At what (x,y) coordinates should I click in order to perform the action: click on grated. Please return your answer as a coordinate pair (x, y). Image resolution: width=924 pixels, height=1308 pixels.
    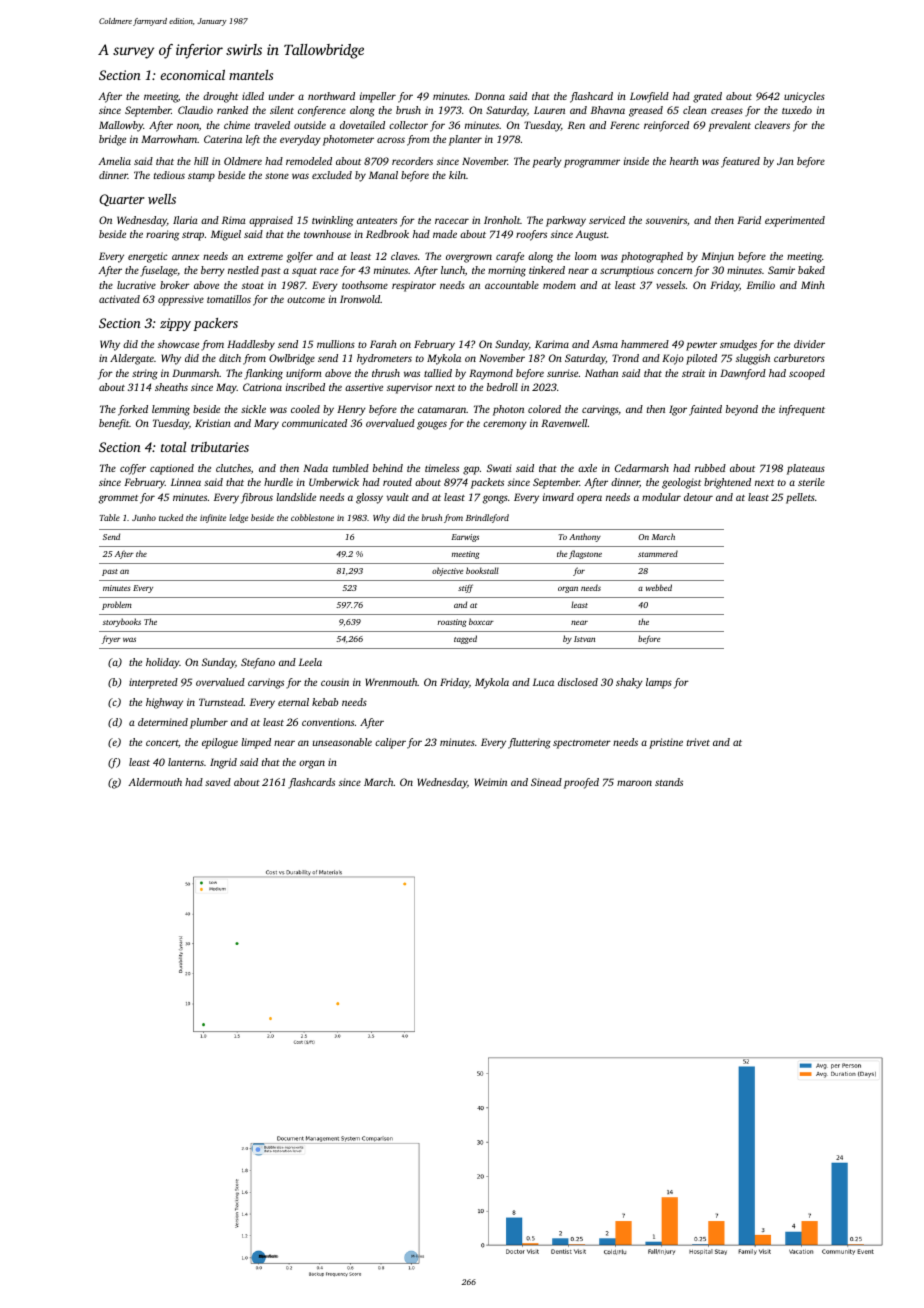
    Looking at the image, I should click on (707, 97).
